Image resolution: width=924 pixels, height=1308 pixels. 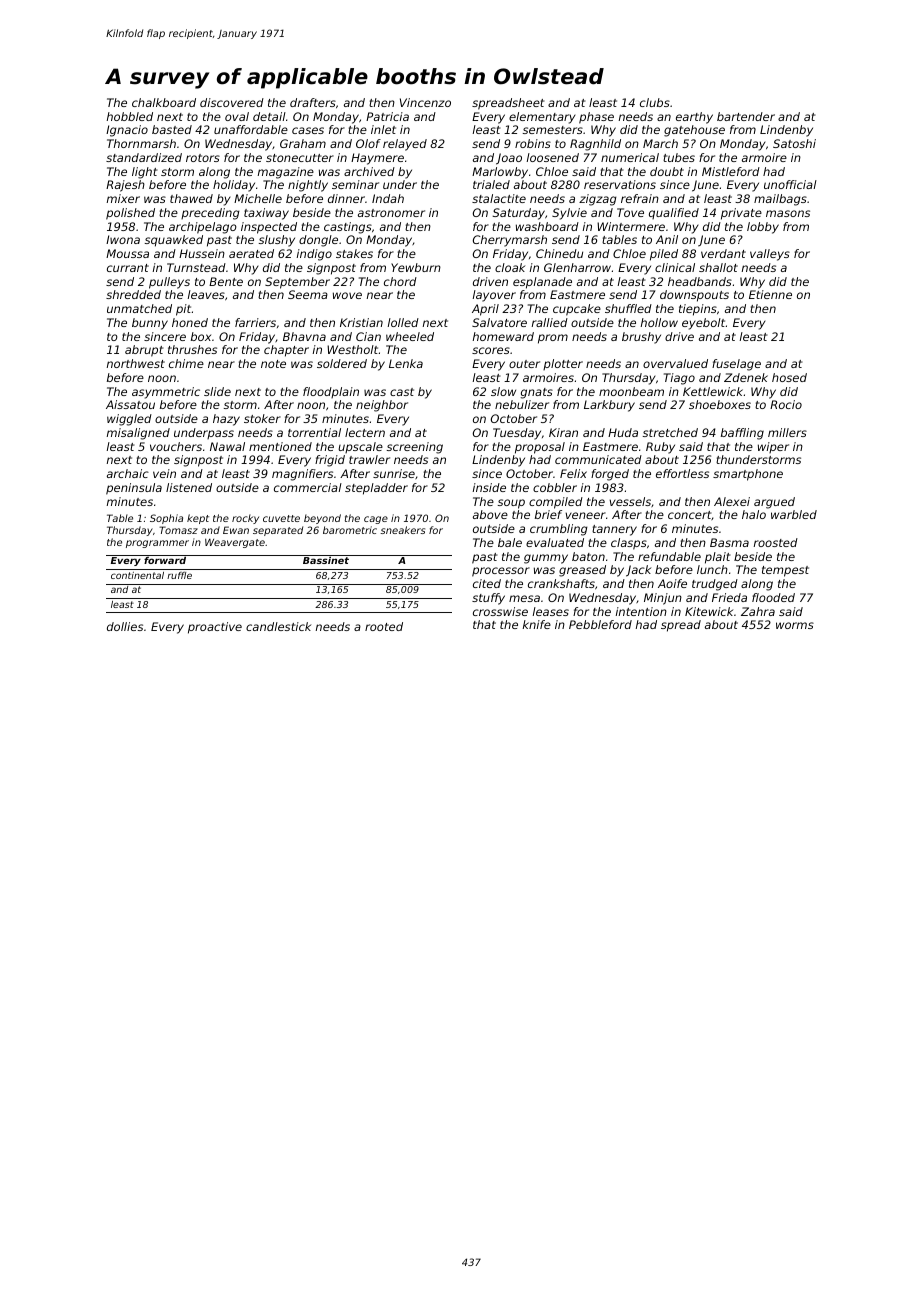 I want to click on squawked, so click(x=174, y=241).
